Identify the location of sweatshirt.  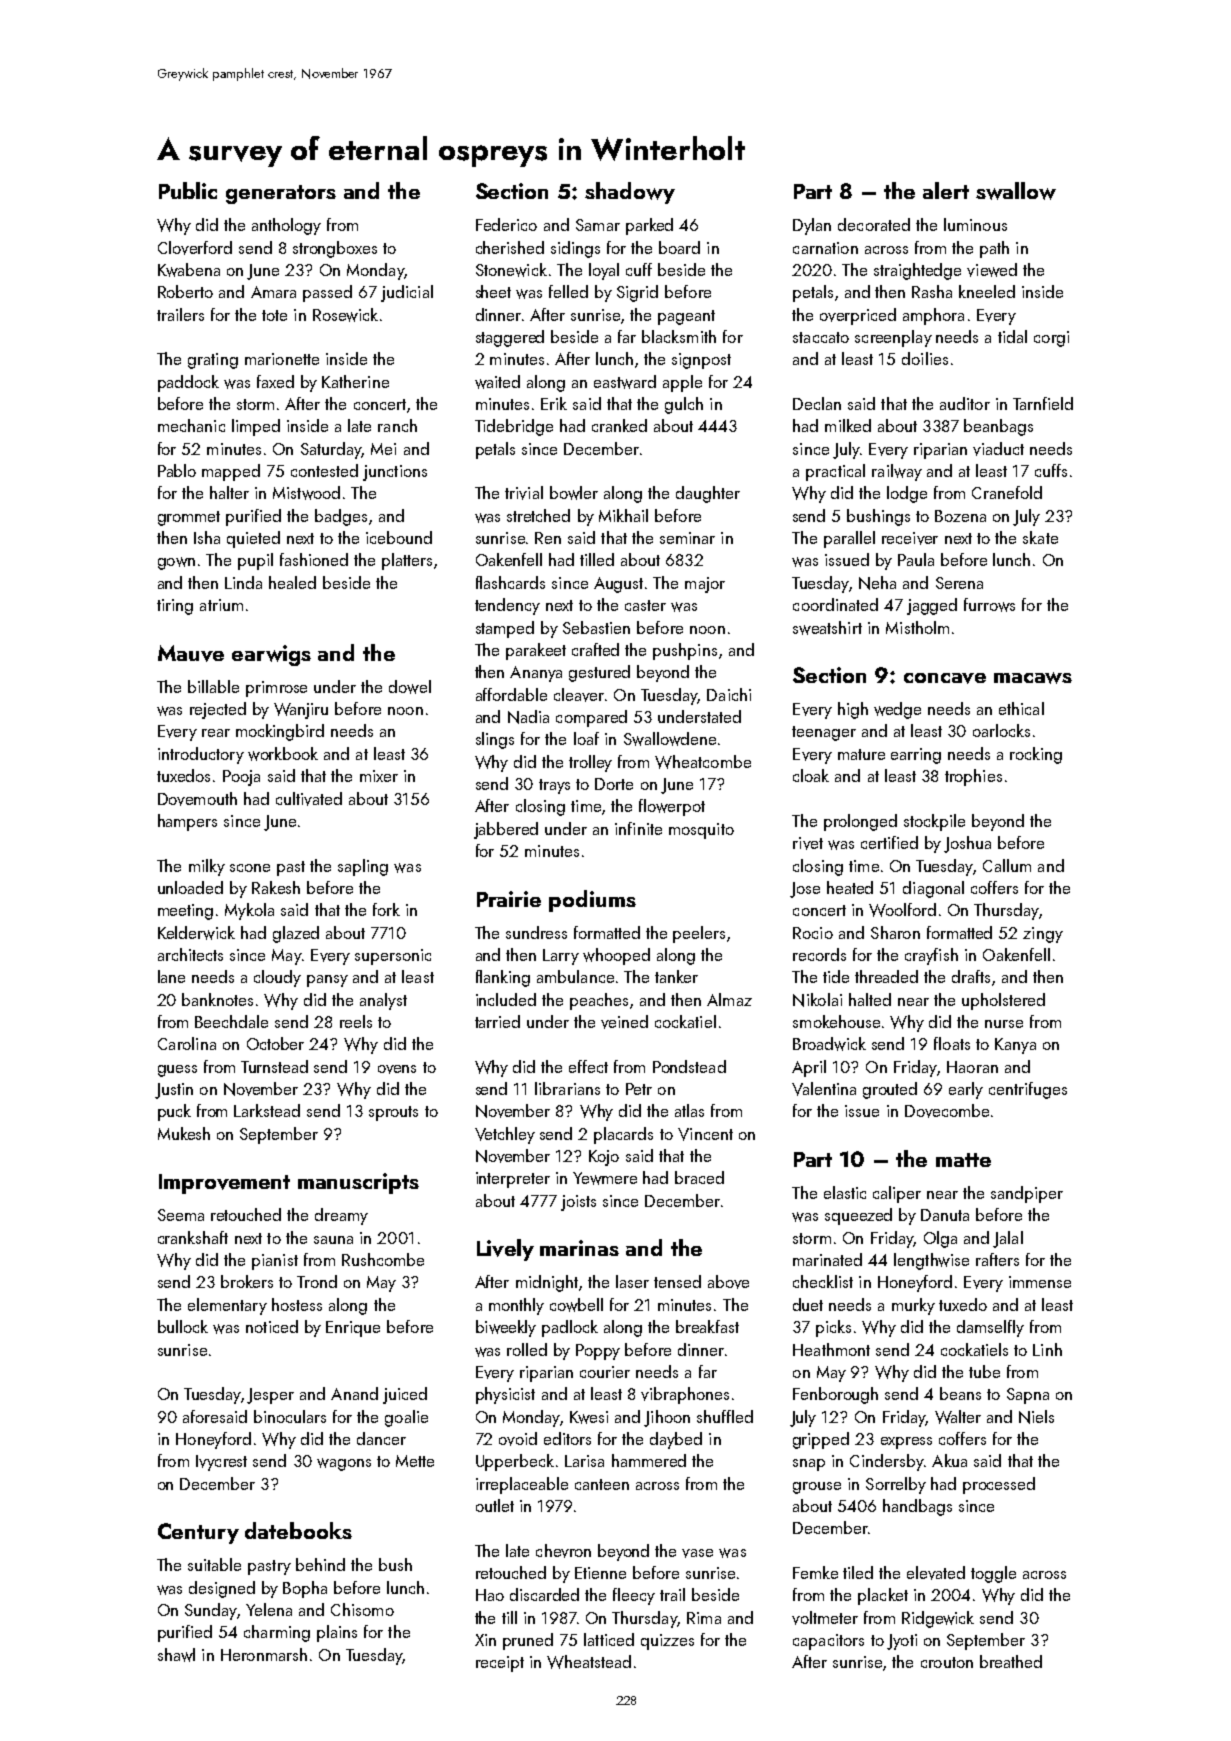
(827, 628).
